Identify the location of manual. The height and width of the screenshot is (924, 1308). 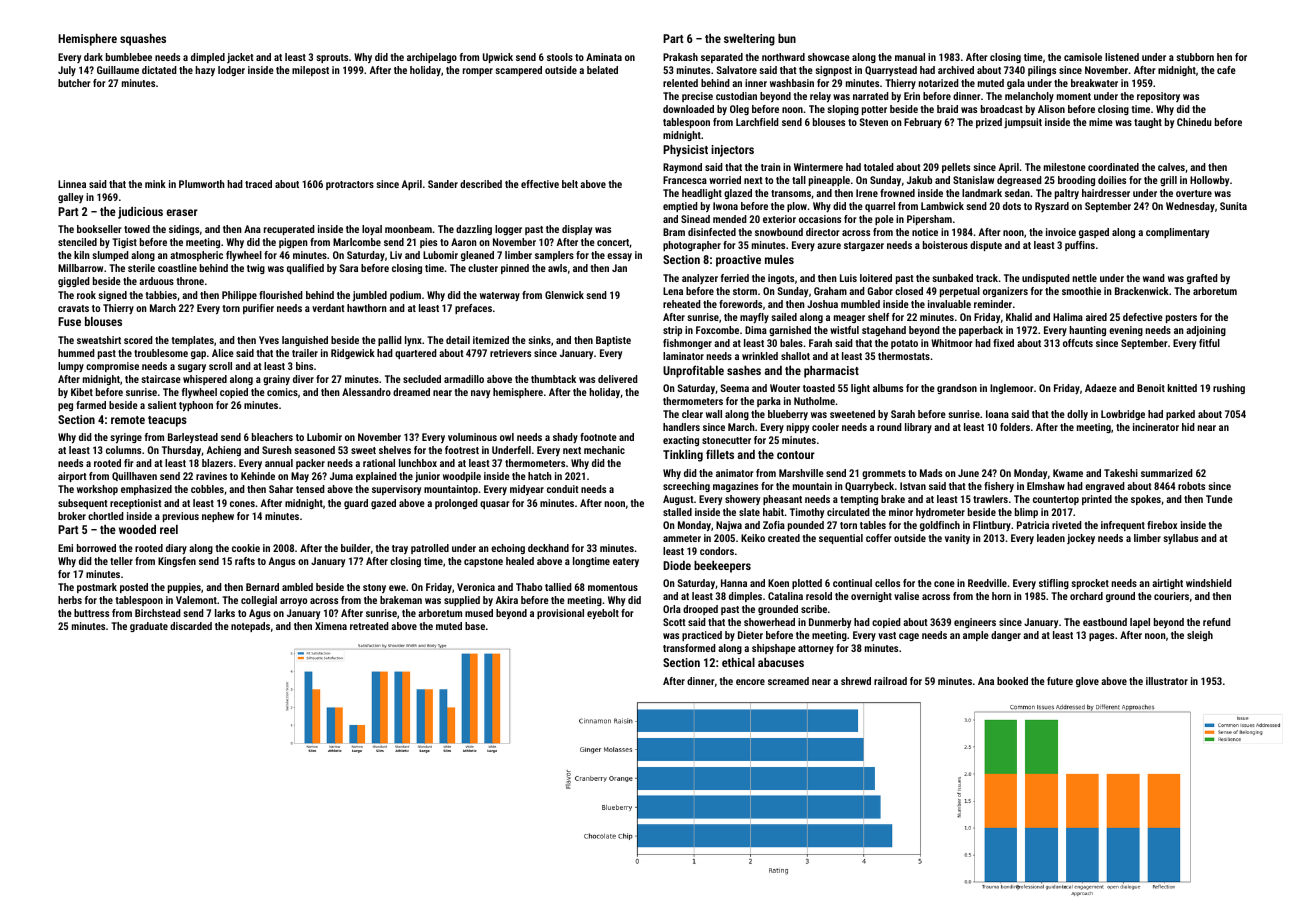
(910, 57).
